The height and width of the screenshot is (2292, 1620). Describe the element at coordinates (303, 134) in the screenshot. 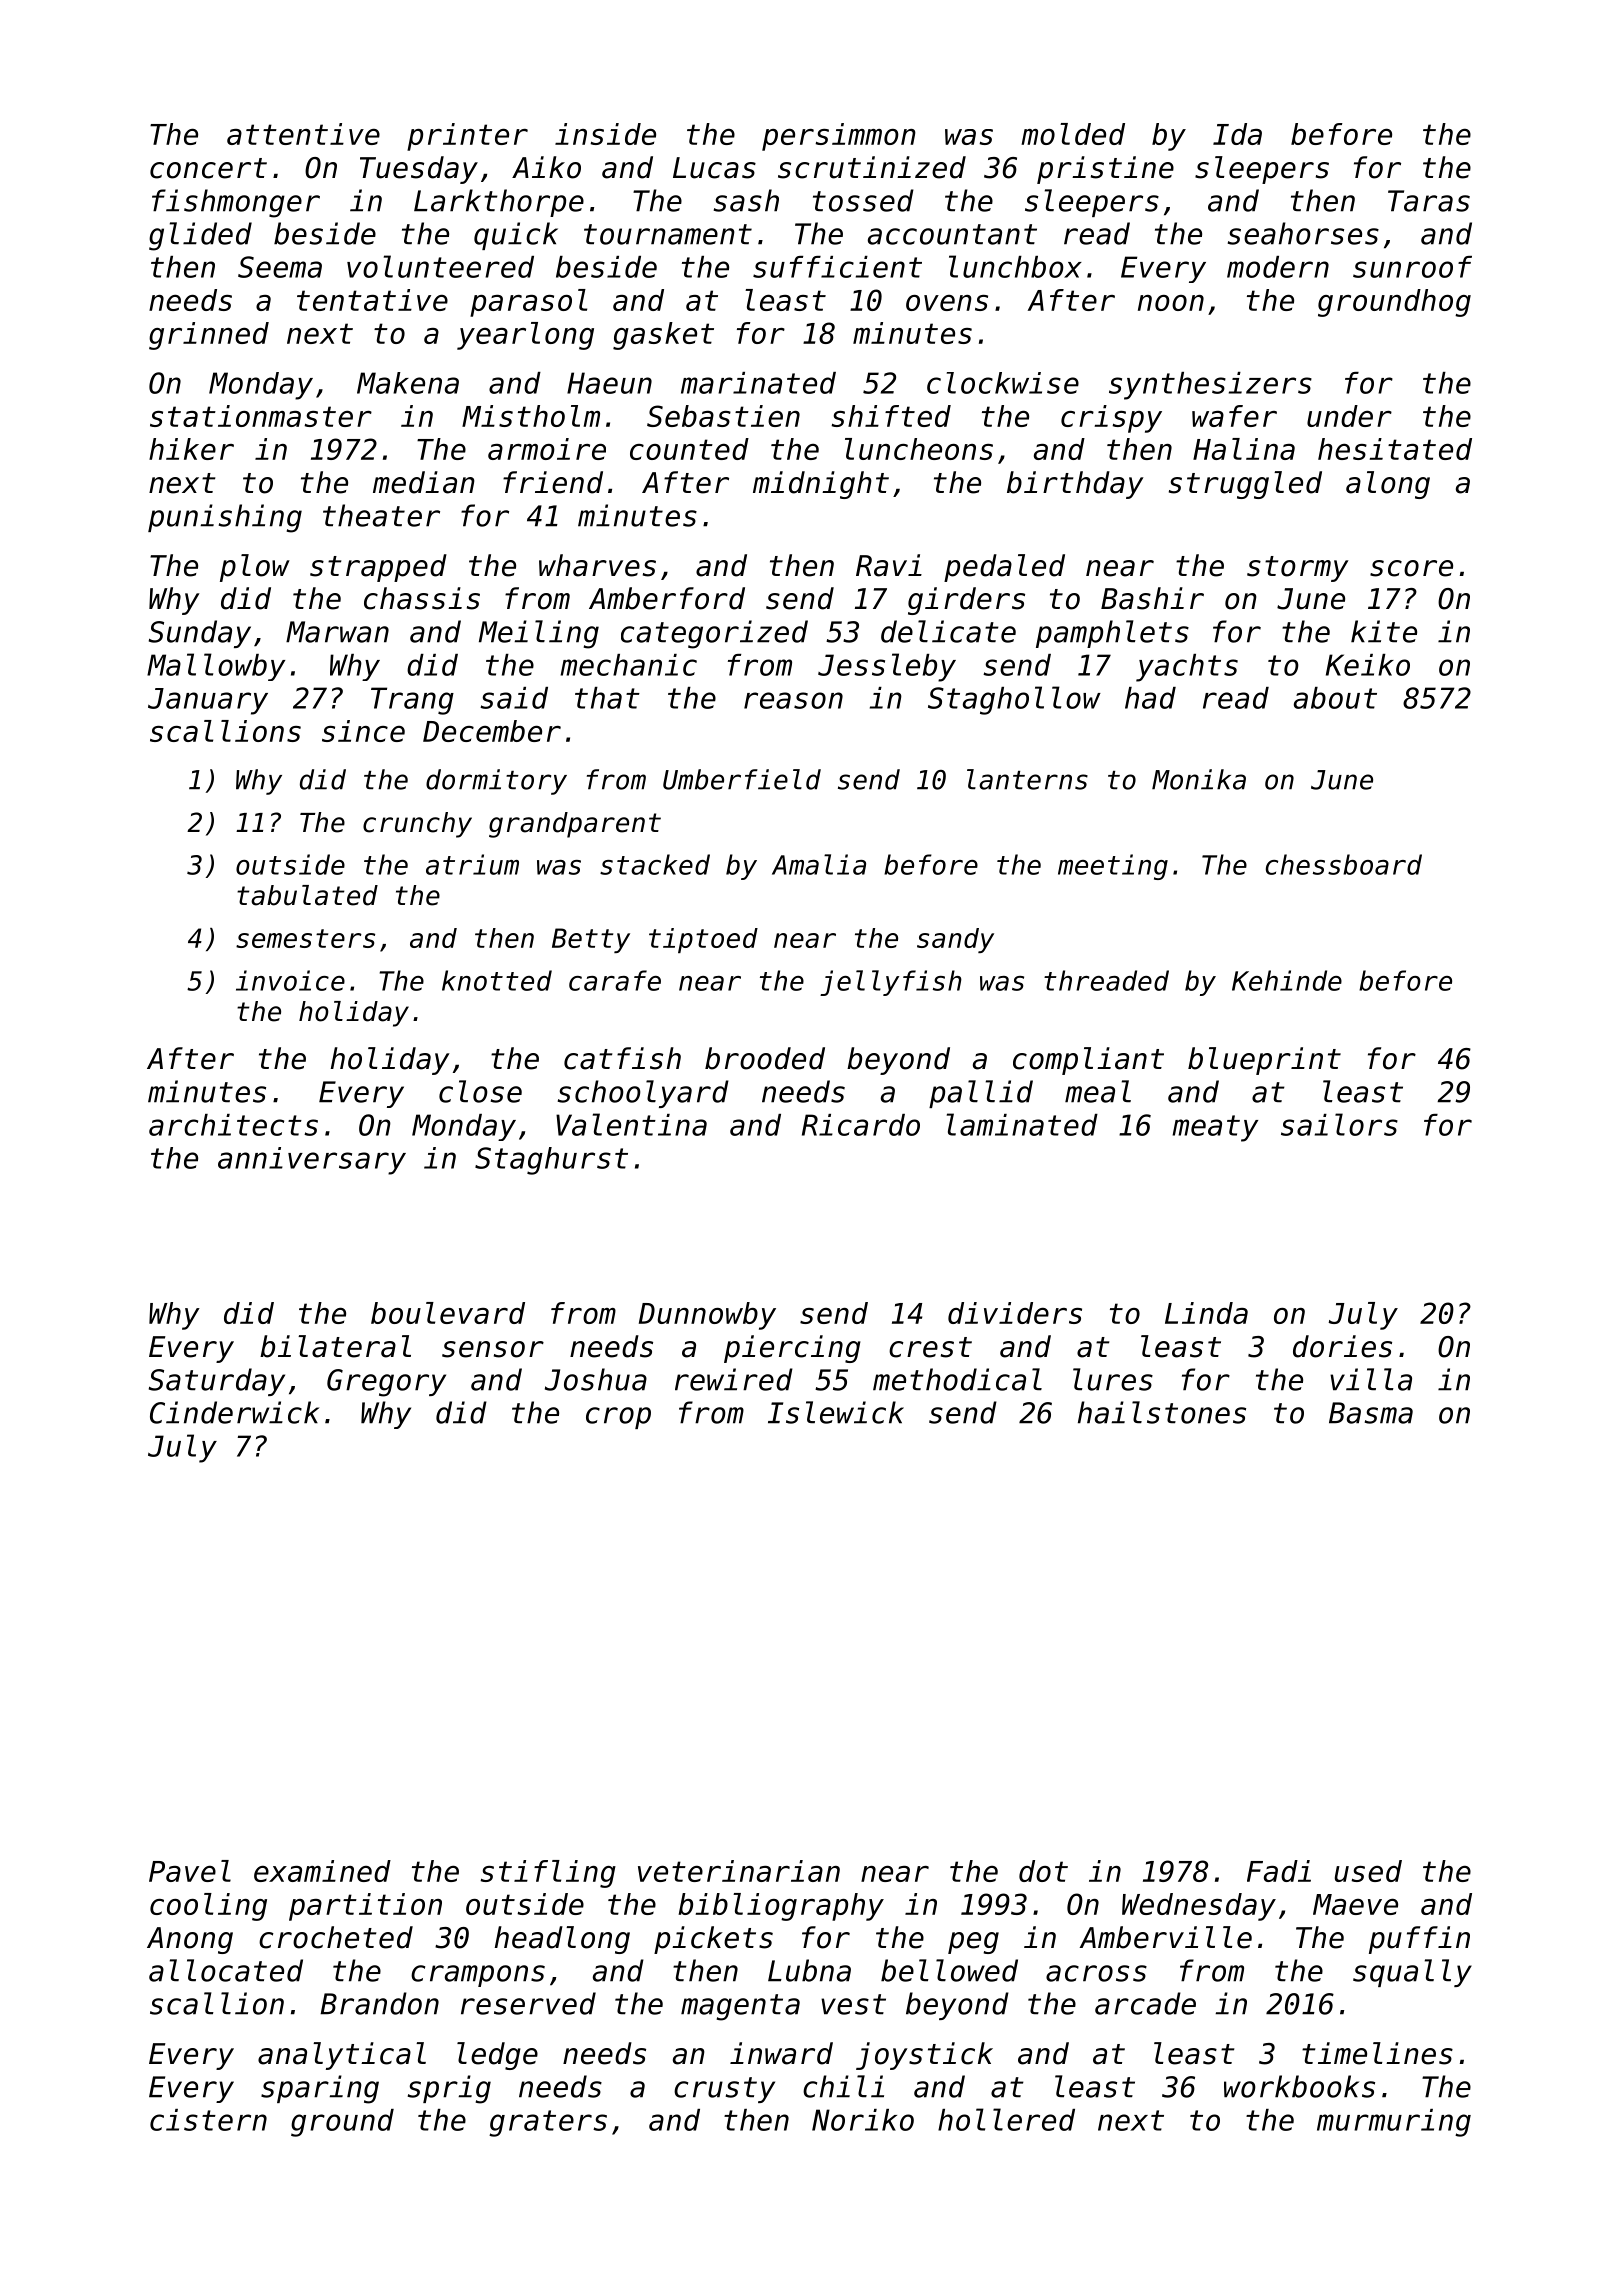

I see `attentive` at that location.
